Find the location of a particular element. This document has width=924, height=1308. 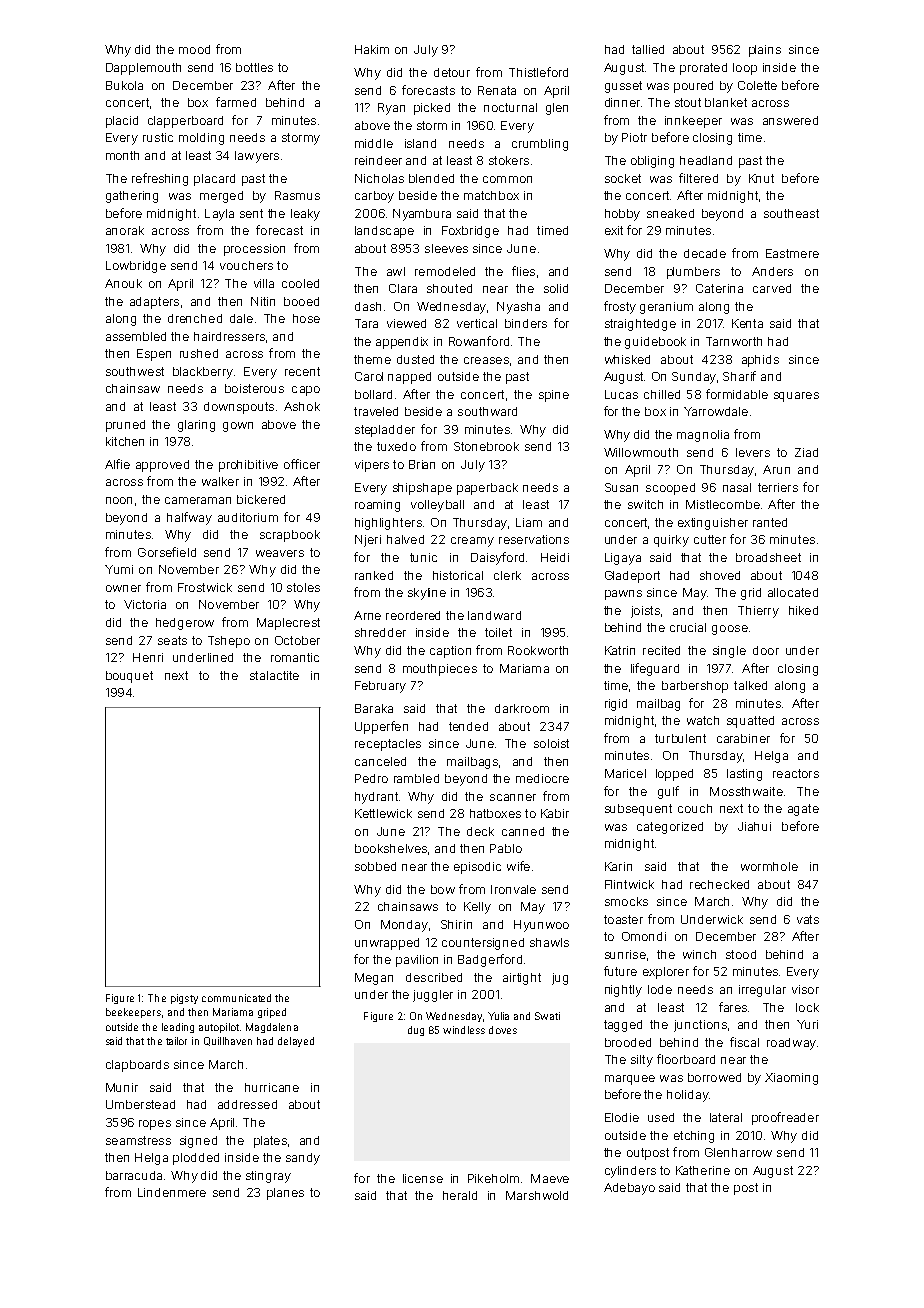

decade is located at coordinates (705, 253).
